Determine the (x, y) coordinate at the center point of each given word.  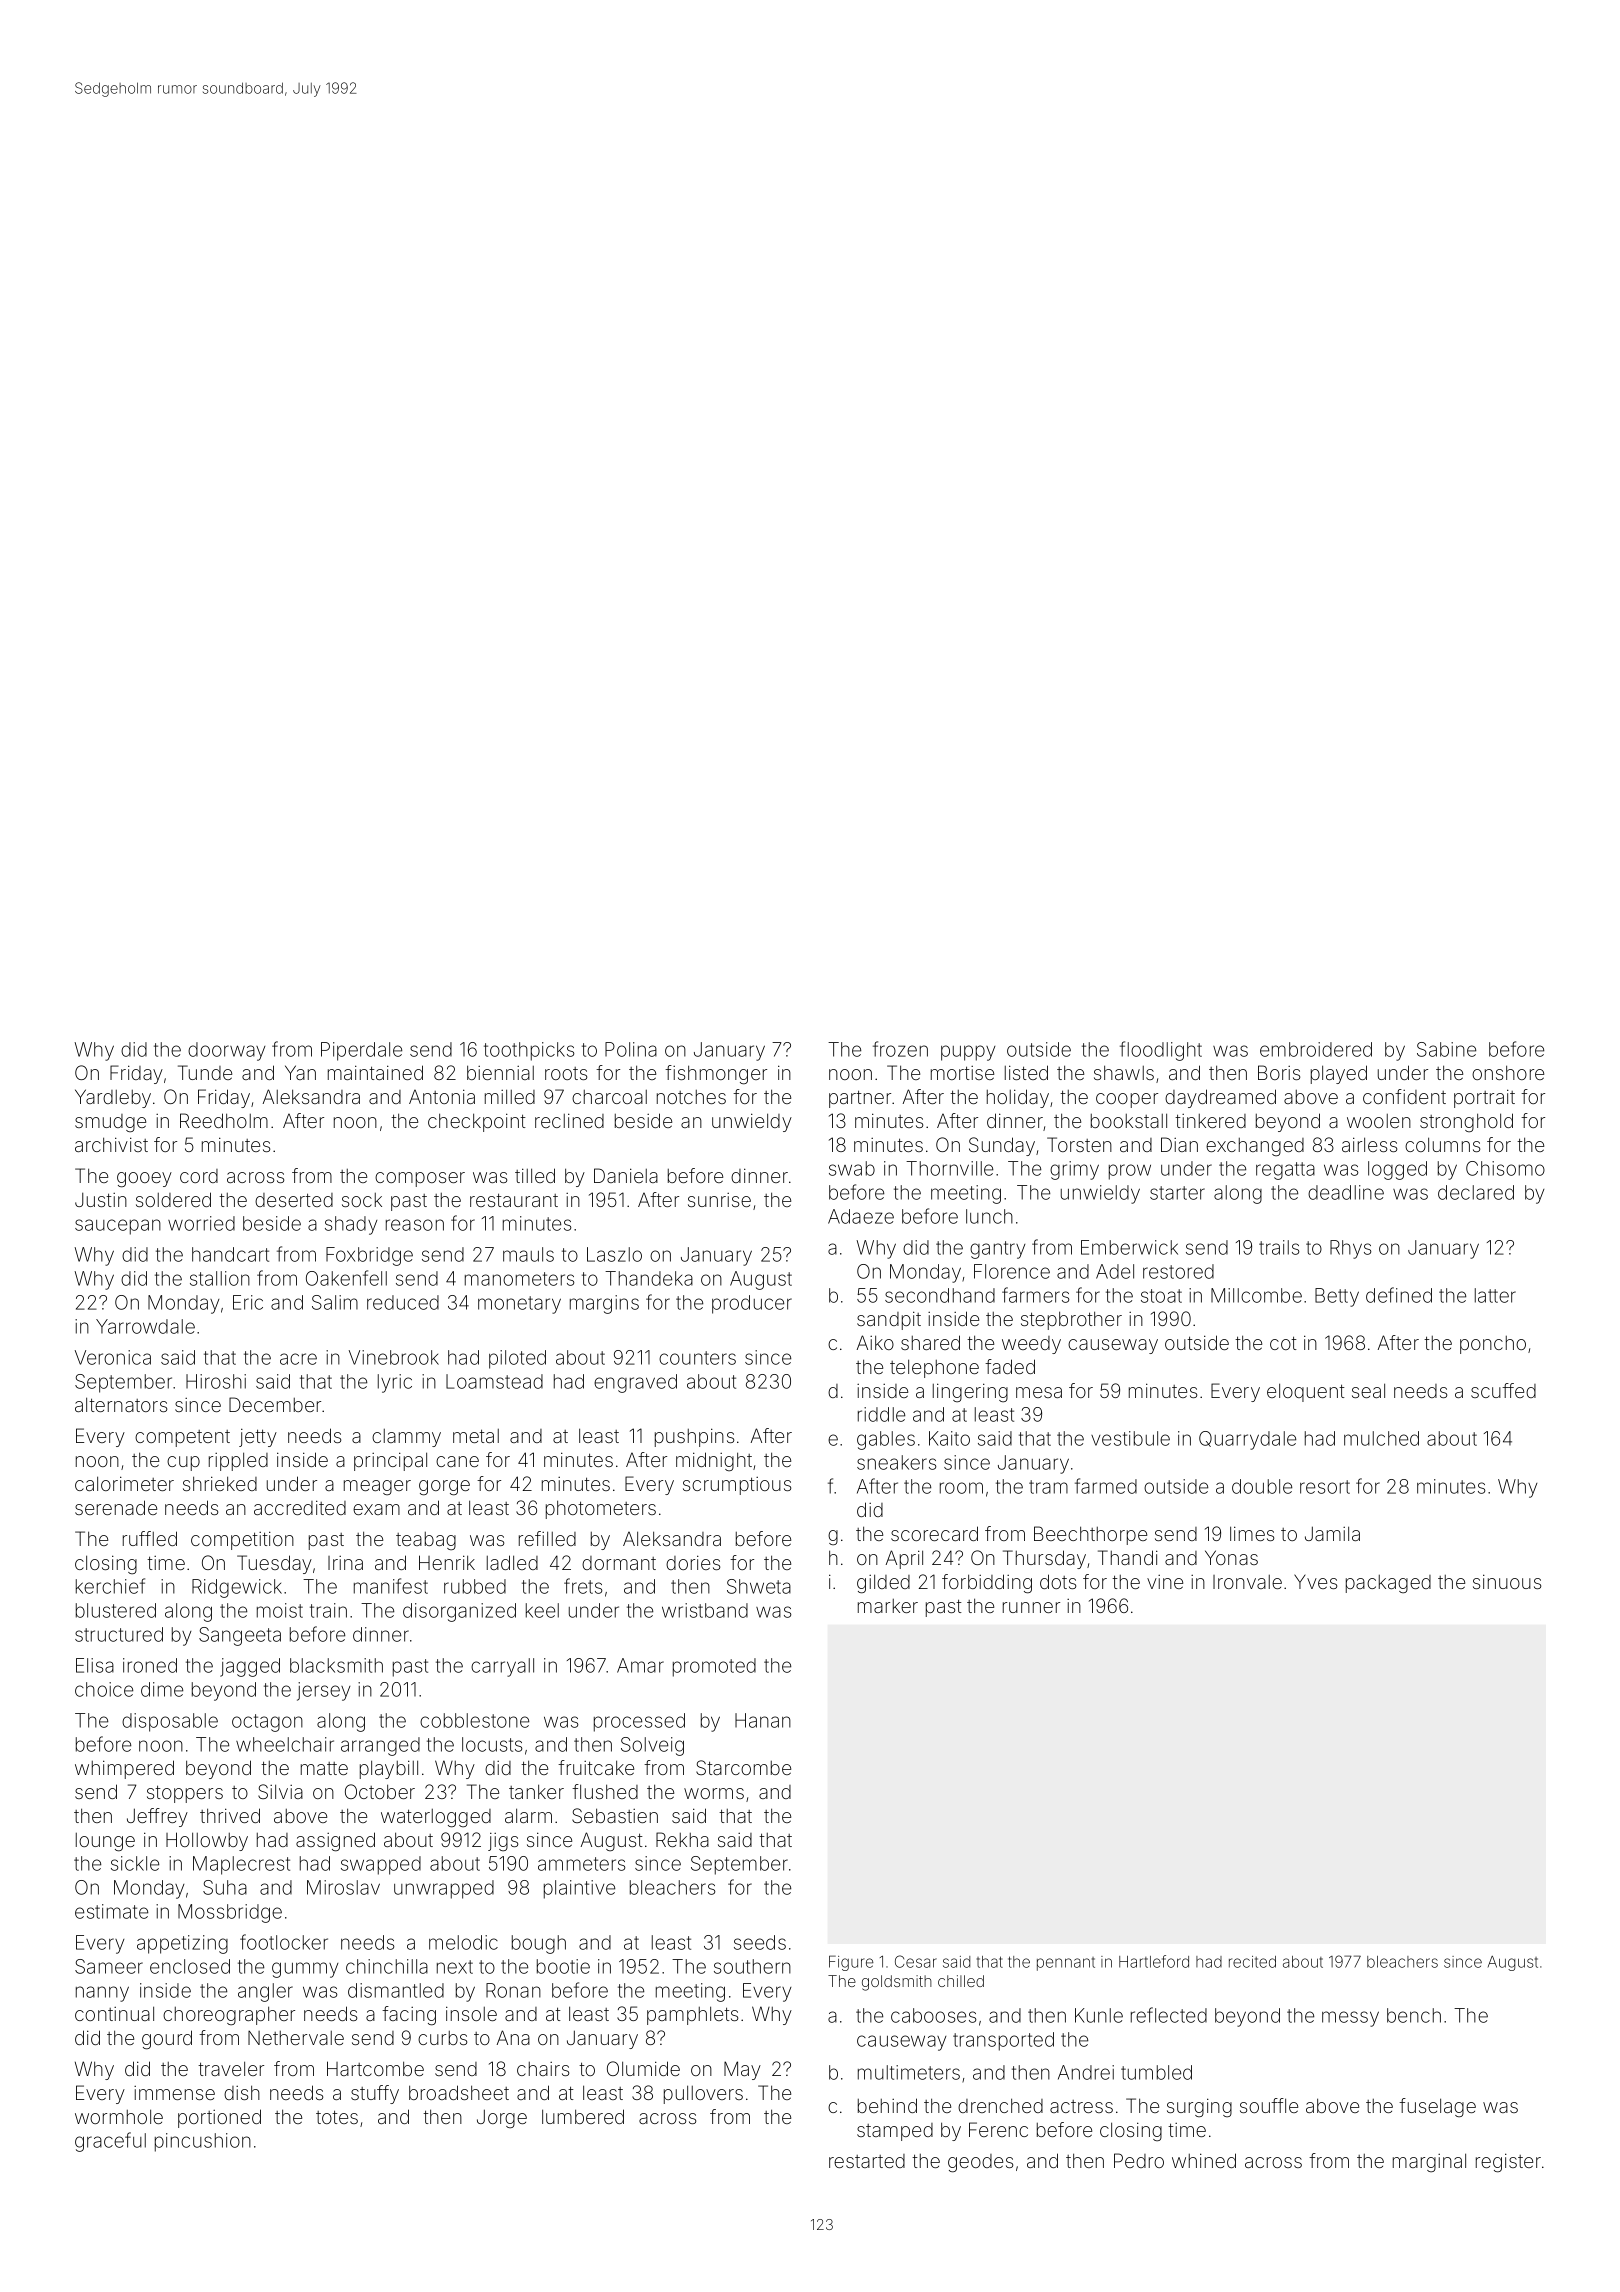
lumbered (583, 2116)
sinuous (1507, 1581)
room (961, 1488)
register (1508, 2163)
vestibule (1130, 1438)
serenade (116, 1507)
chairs (543, 2069)
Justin (101, 1200)
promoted (714, 1667)
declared (1476, 1192)
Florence (1012, 1271)
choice (104, 1689)
